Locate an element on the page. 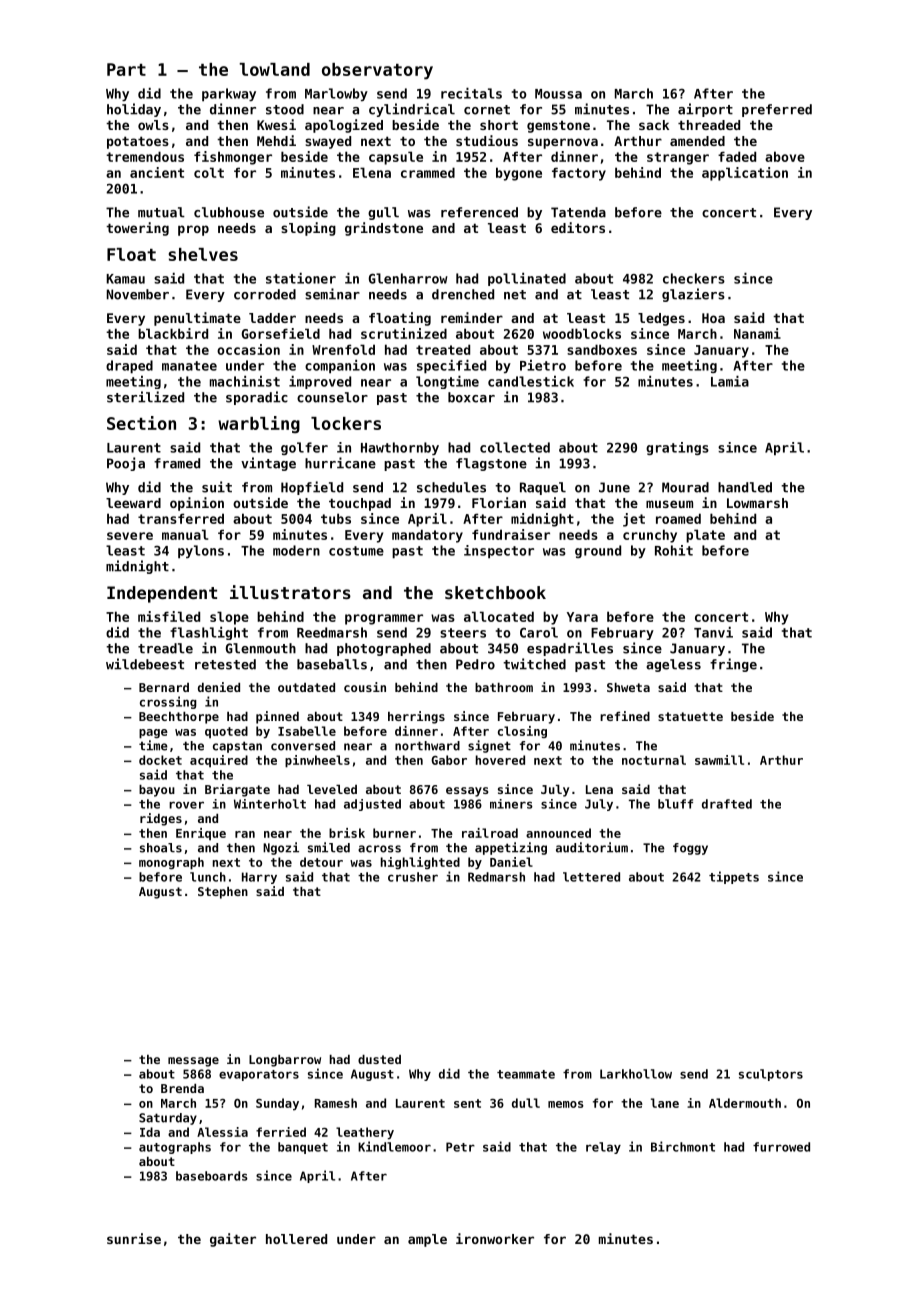 The height and width of the document is (1308, 924). autographs is located at coordinates (175, 1148).
